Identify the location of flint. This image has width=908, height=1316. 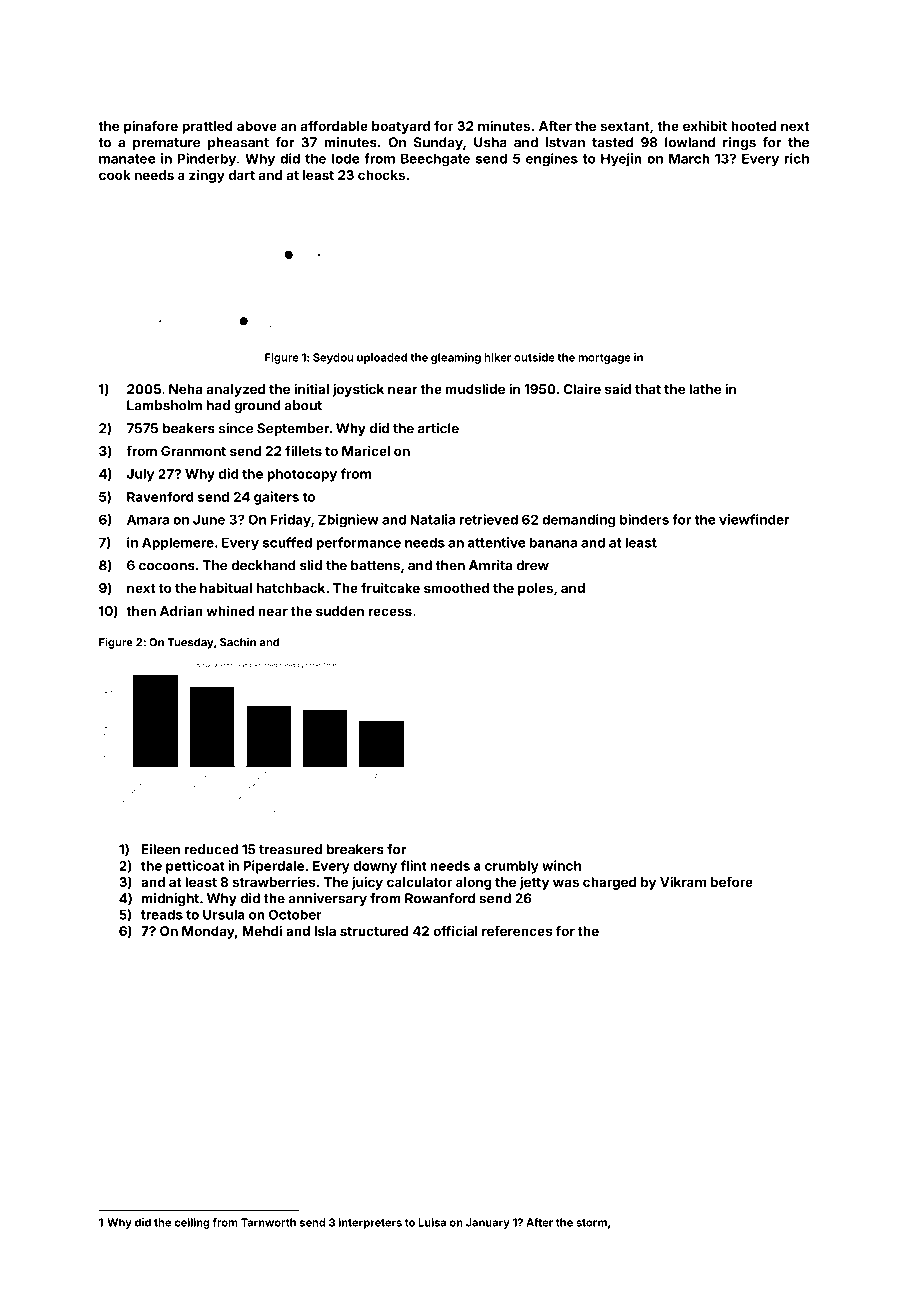
(414, 865).
